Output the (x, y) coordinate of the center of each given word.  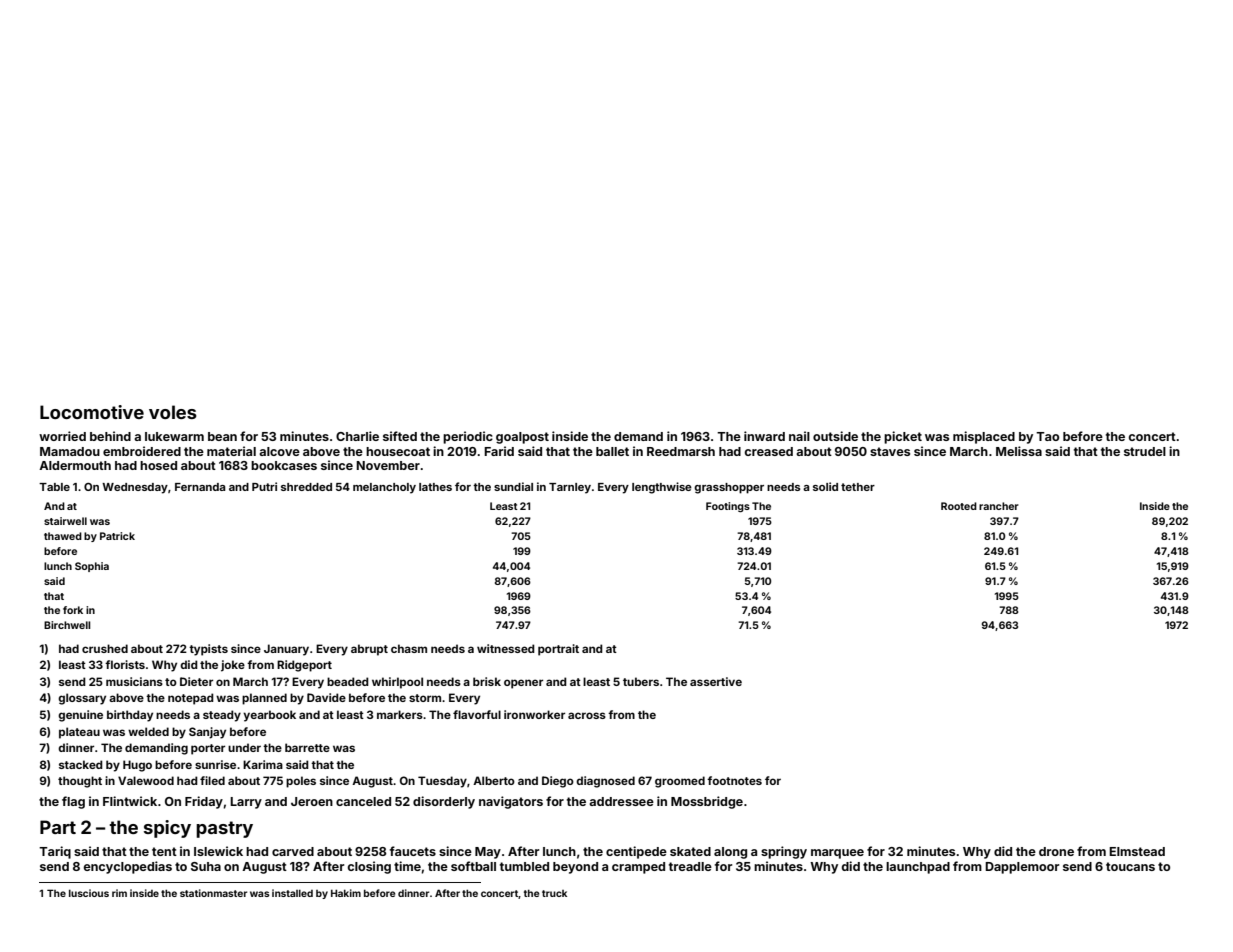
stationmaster (213, 893)
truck (554, 893)
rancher (999, 506)
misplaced (984, 437)
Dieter (196, 681)
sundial (513, 486)
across (587, 715)
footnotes (734, 780)
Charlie (357, 436)
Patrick (117, 536)
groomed (680, 782)
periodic (468, 437)
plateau (79, 733)
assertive (716, 681)
